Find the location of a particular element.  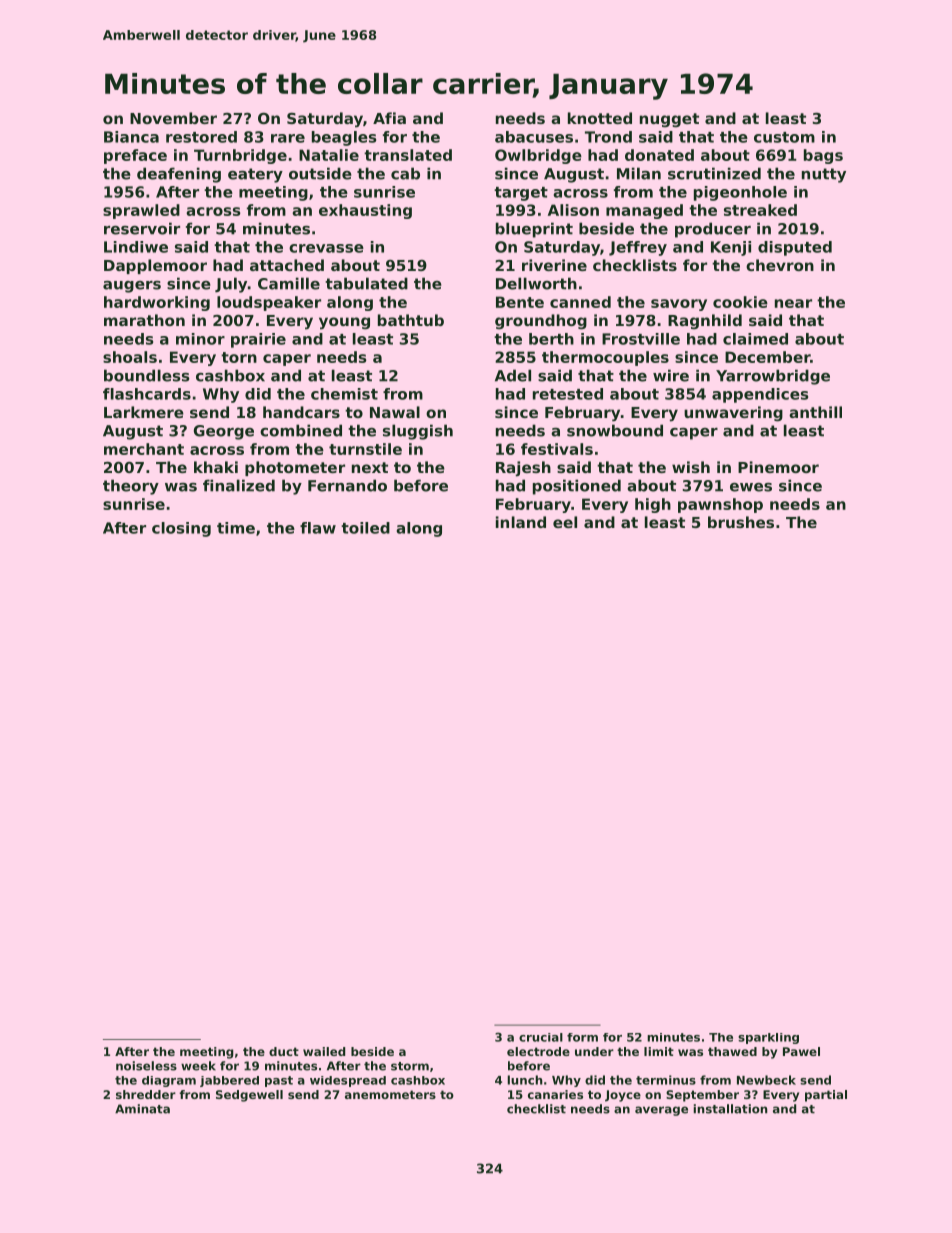

Aminata is located at coordinates (142, 1109).
